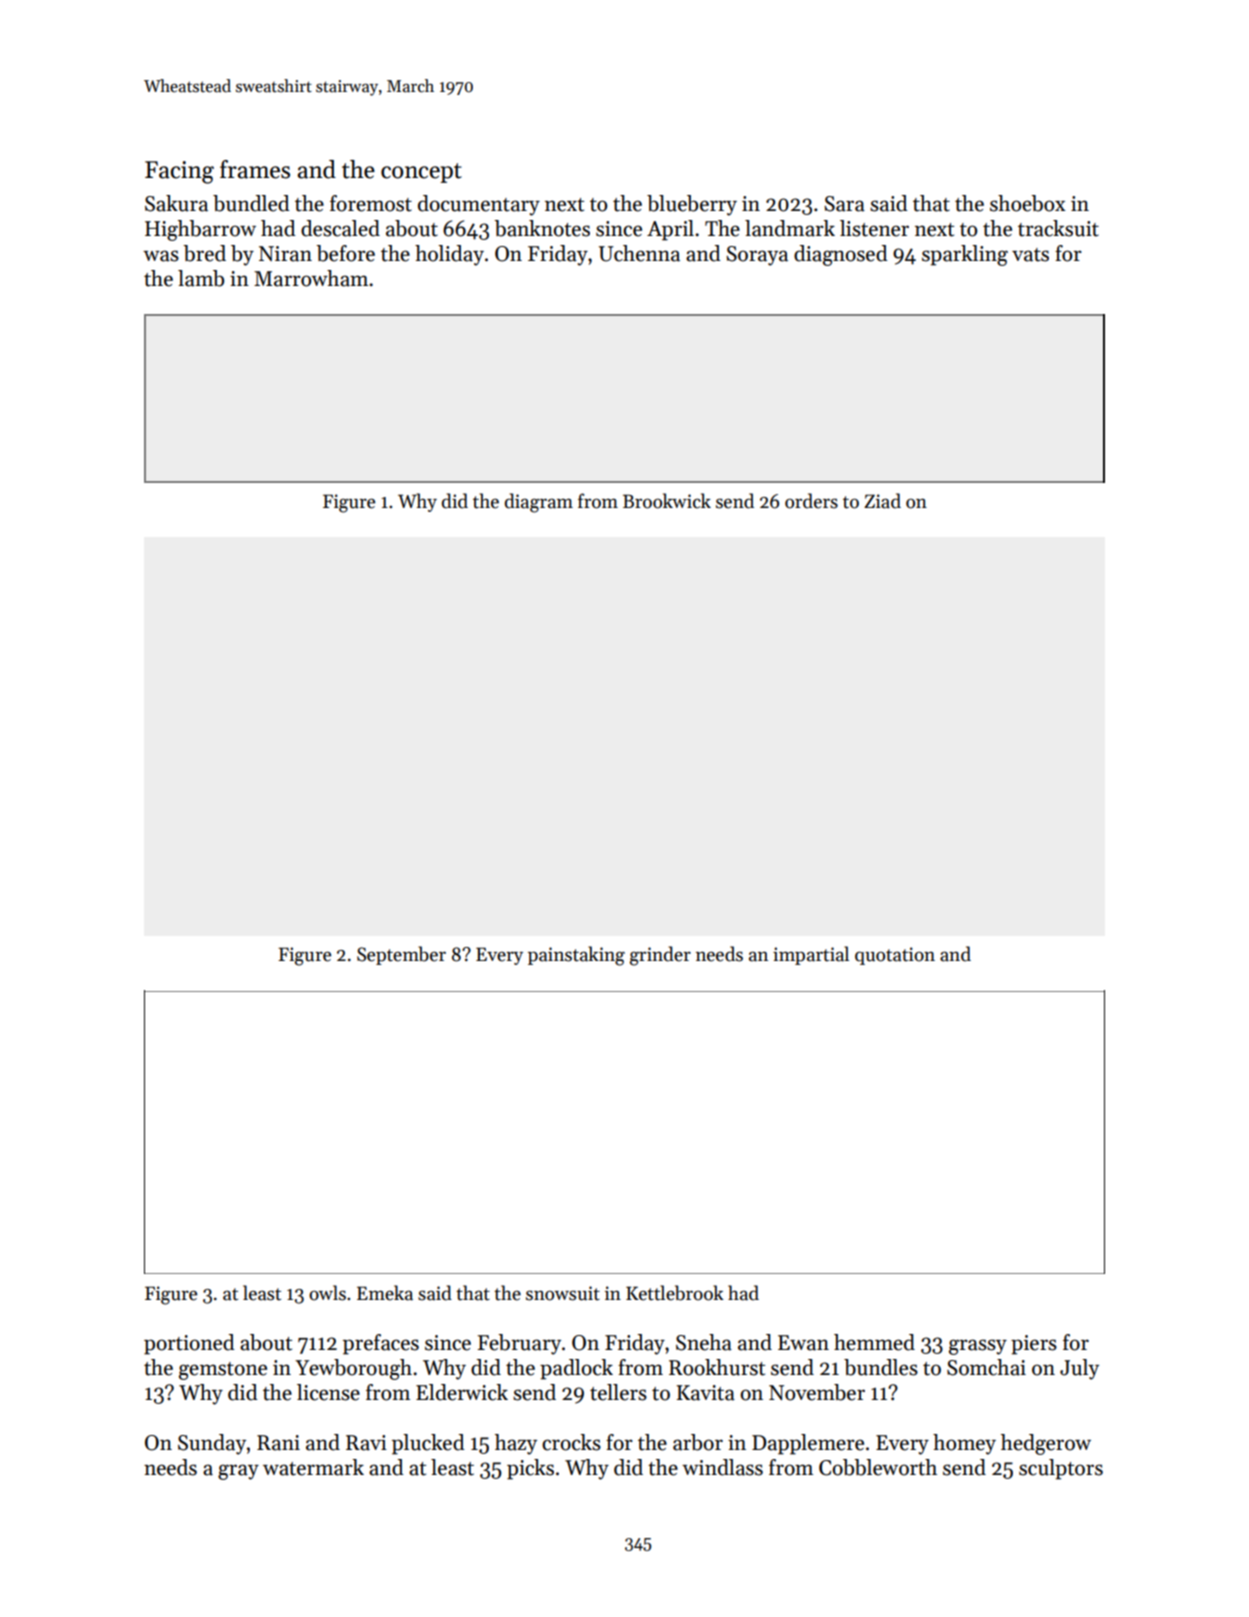 The image size is (1249, 1617). Describe the element at coordinates (201, 278) in the document. I see `lamb` at that location.
